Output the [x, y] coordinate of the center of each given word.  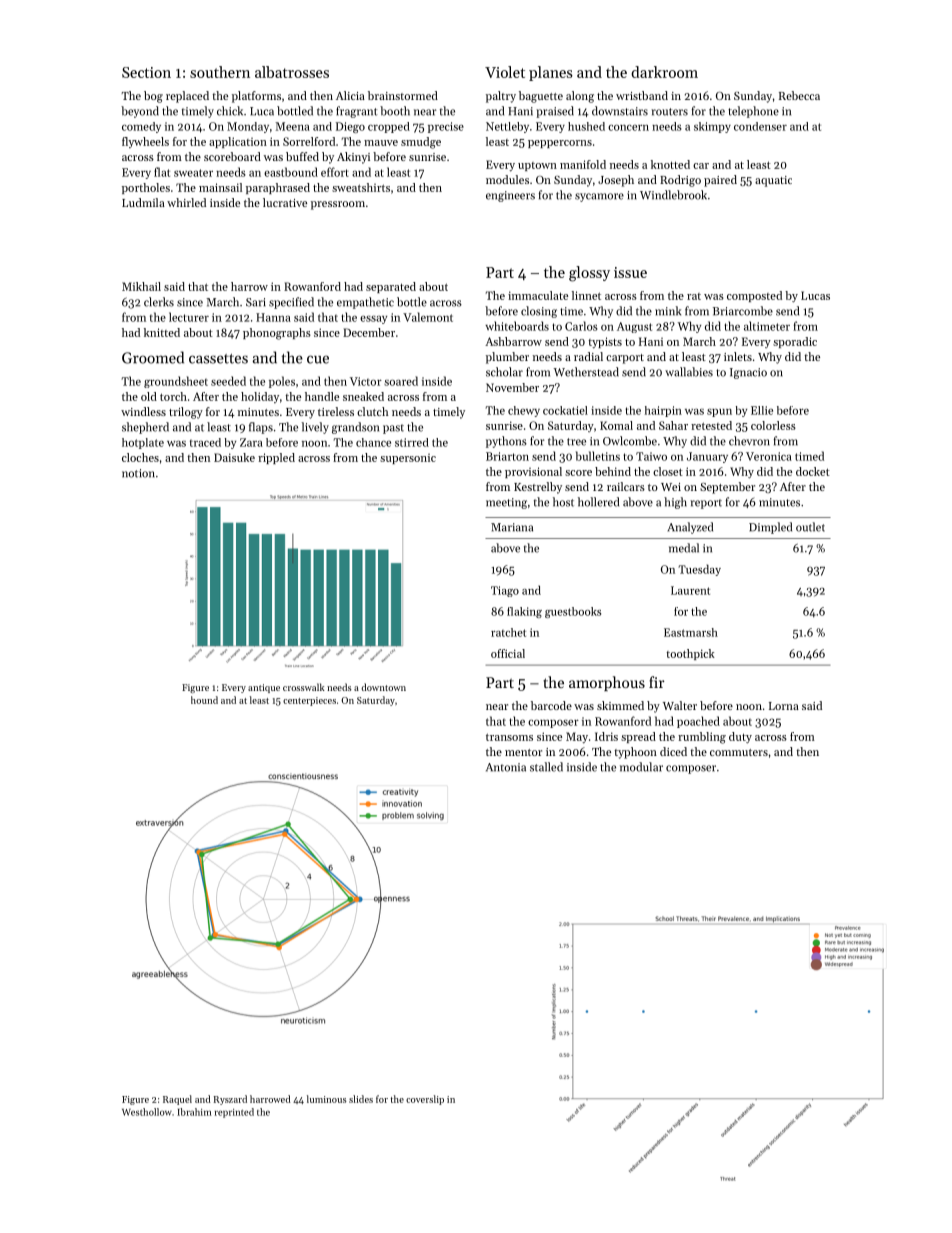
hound [204, 700]
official [508, 653]
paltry [501, 97]
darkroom [664, 72]
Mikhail [141, 286]
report [706, 504]
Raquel [177, 1100]
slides [361, 1099]
